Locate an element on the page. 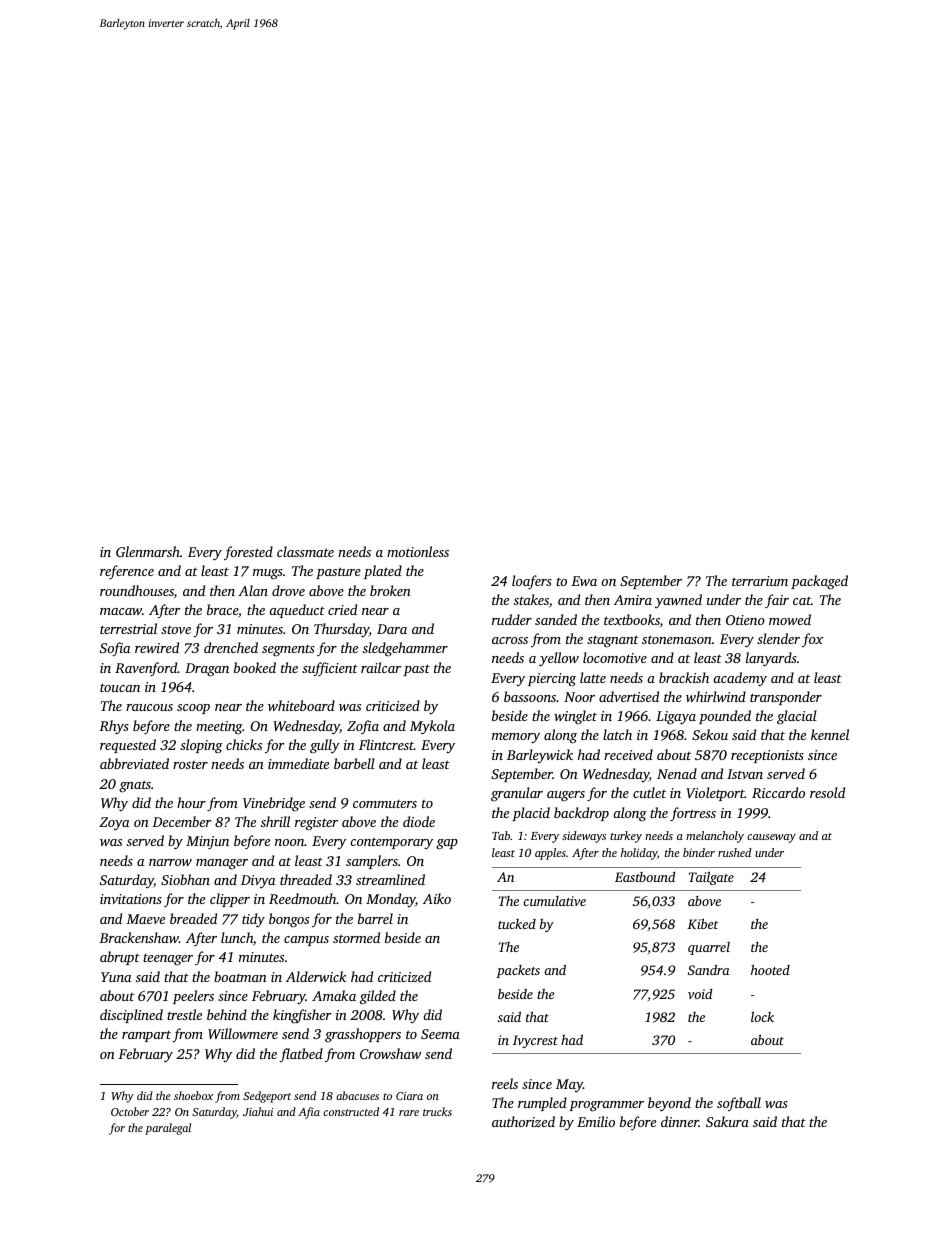 This document has width=952, height=1233. glacial is located at coordinates (797, 717).
